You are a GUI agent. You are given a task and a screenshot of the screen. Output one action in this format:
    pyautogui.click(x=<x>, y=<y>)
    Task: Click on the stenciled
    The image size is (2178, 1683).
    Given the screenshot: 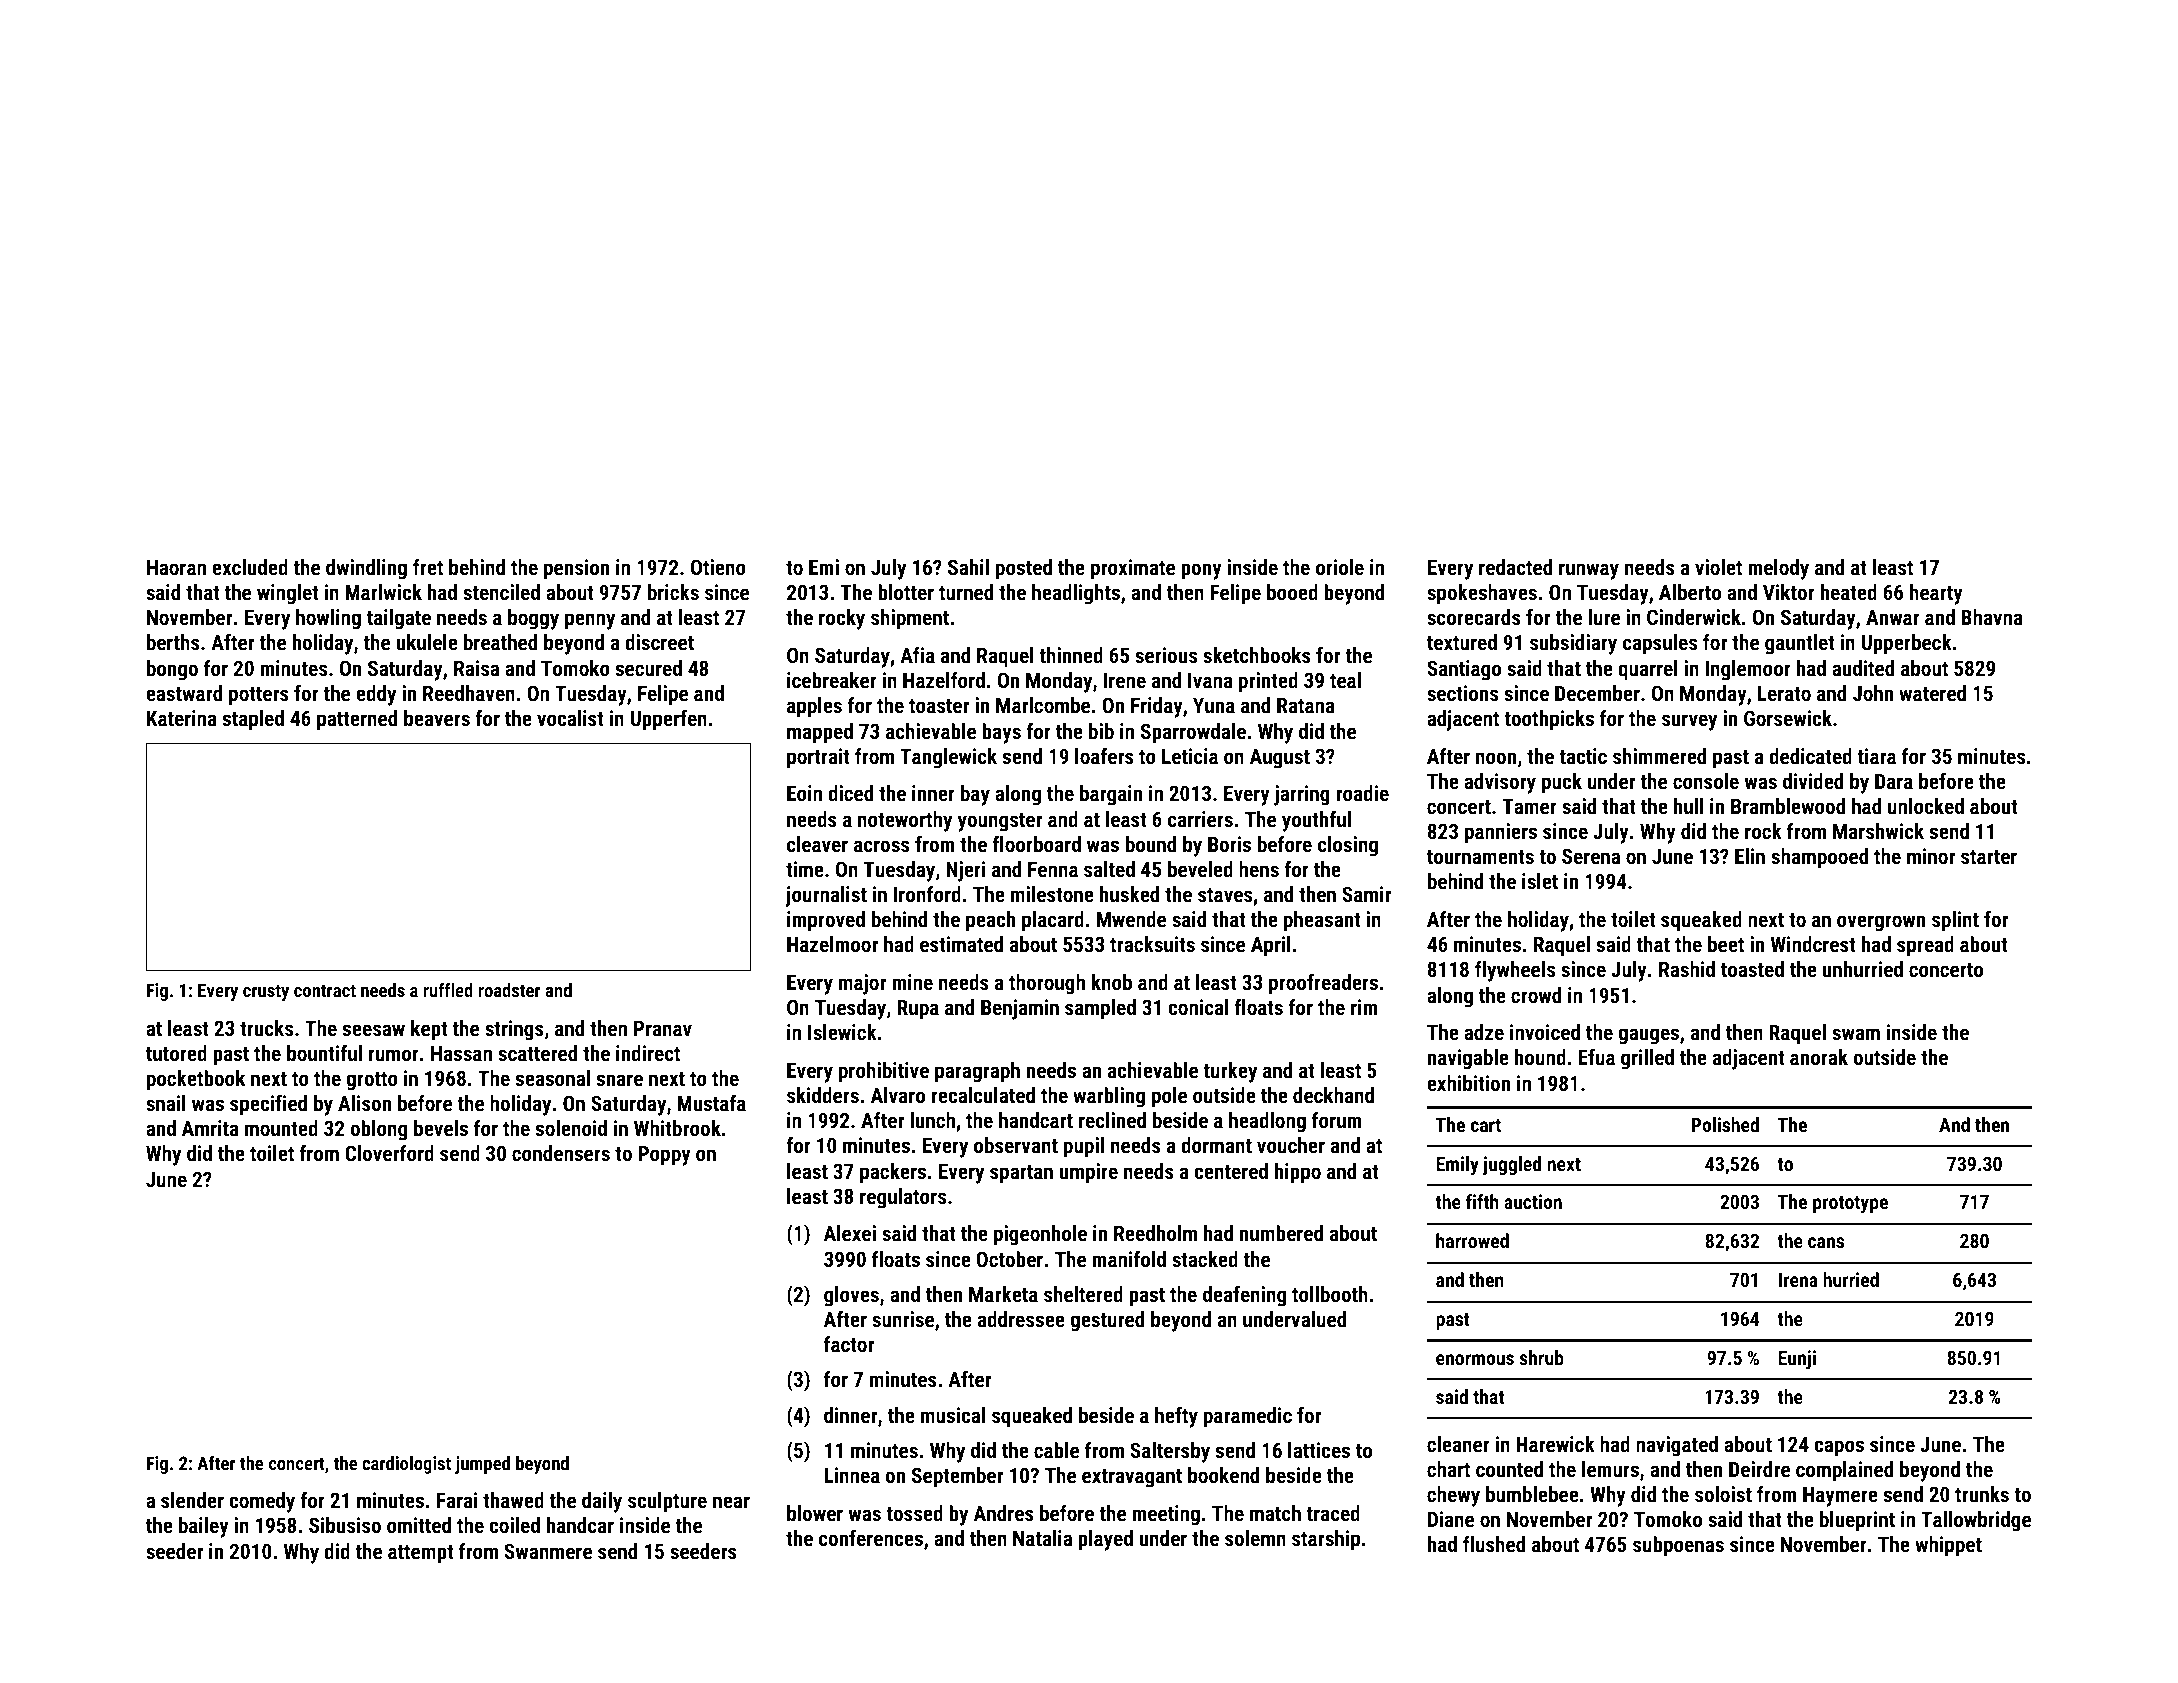 What is the action you would take?
    pyautogui.click(x=501, y=592)
